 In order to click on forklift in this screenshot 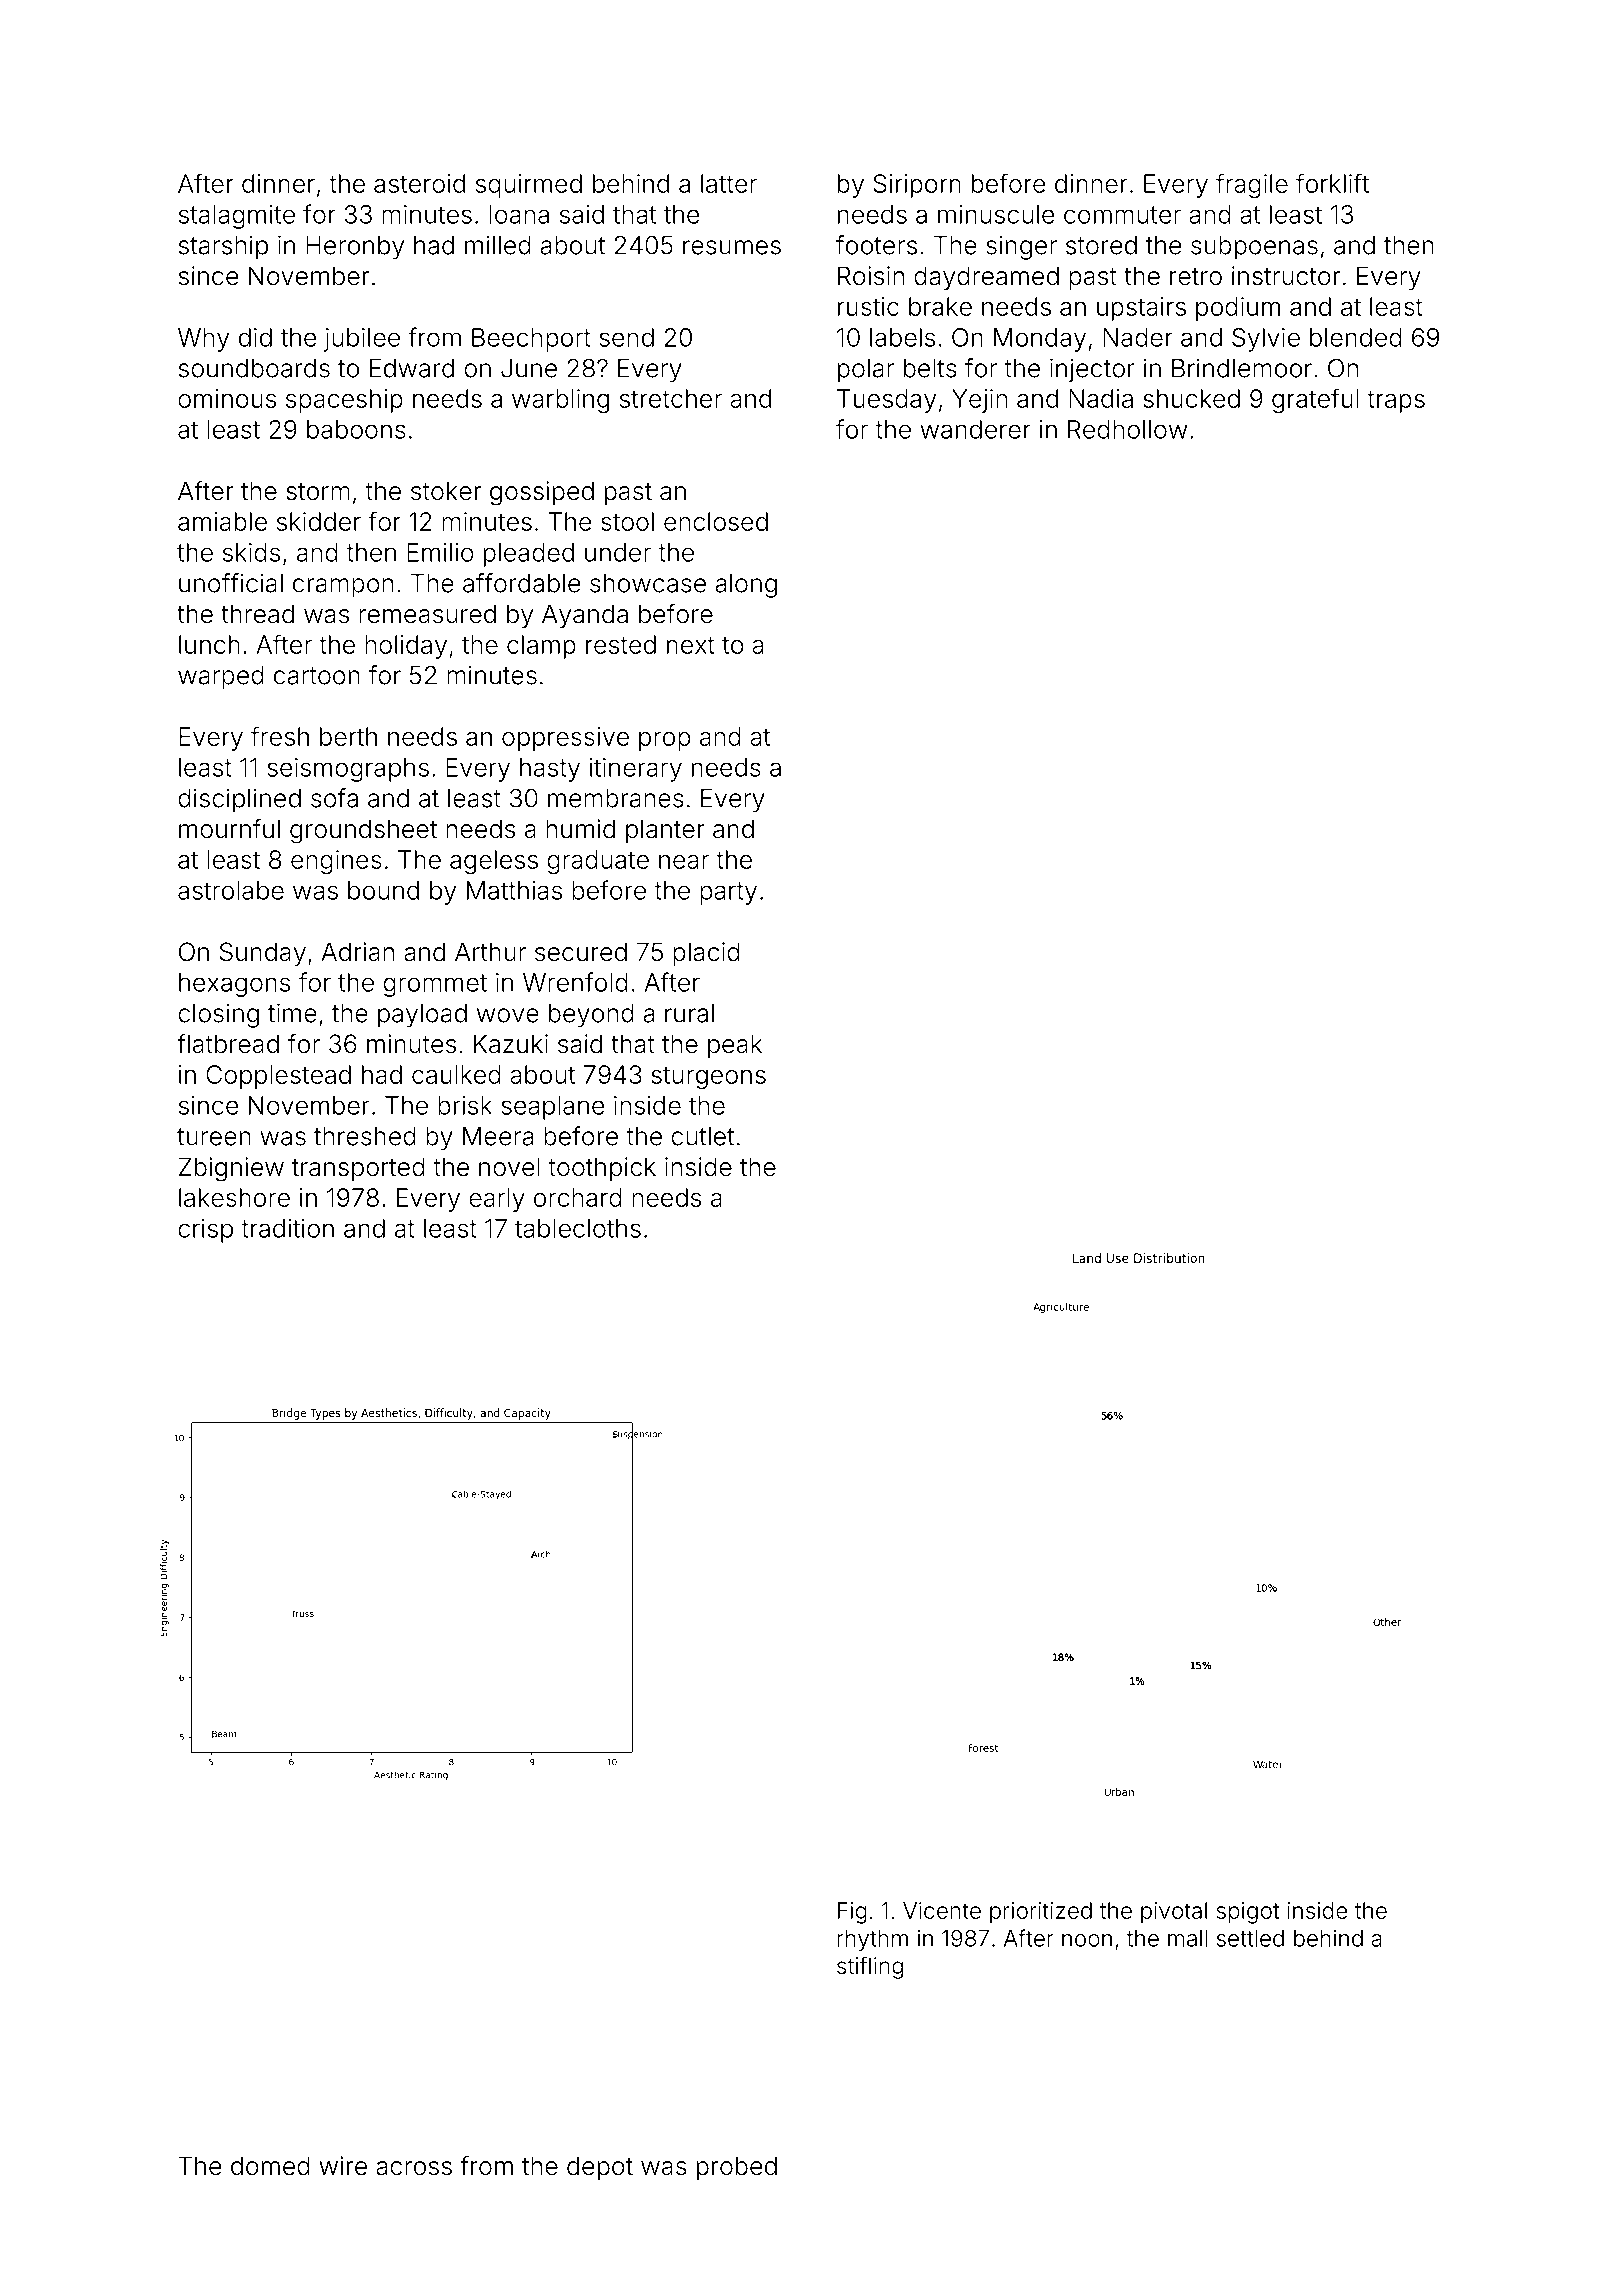, I will do `click(1332, 183)`.
